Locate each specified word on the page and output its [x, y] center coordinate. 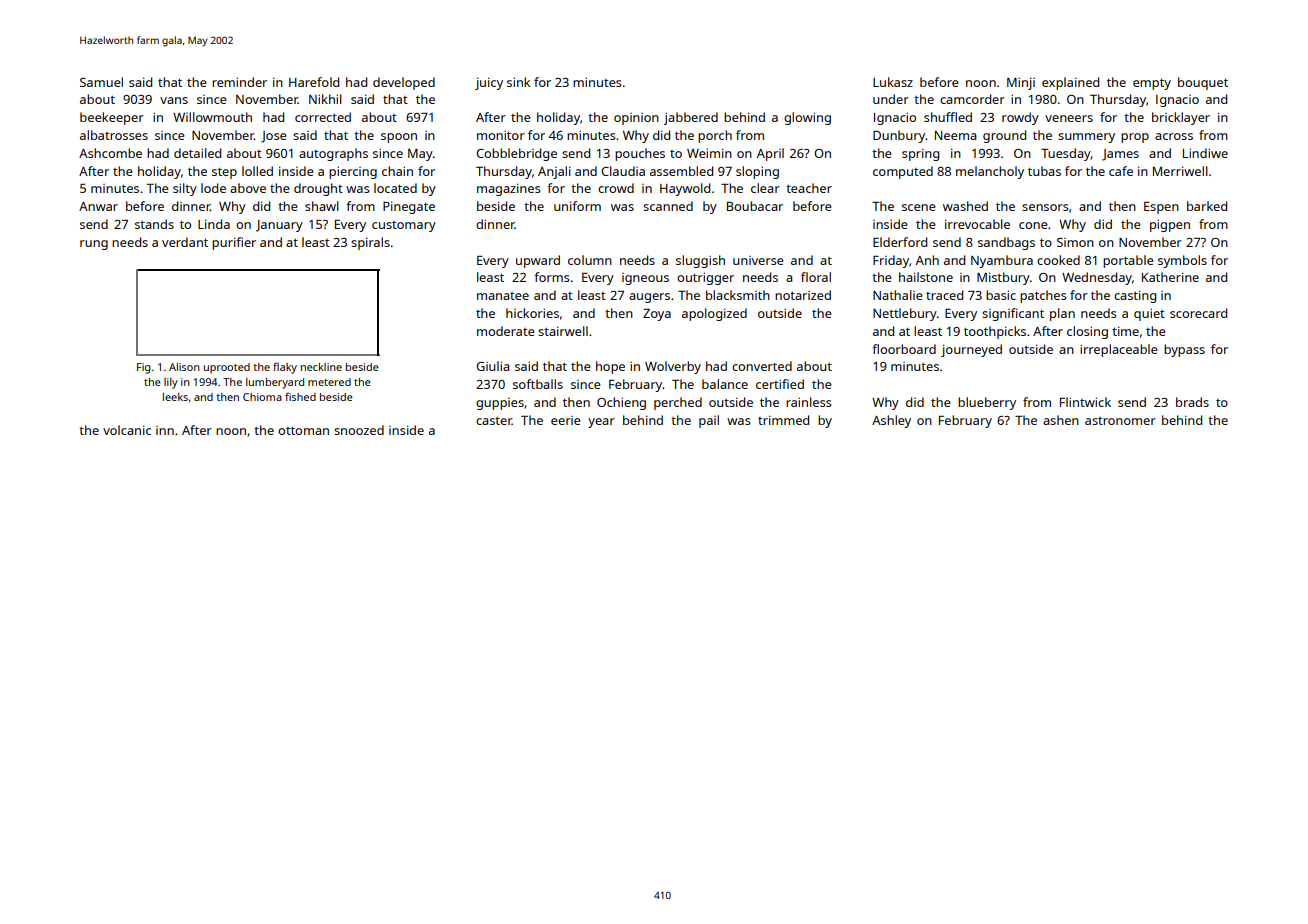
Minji [1021, 83]
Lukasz [893, 82]
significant [1013, 314]
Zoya [657, 315]
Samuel [101, 82]
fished [300, 396]
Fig [143, 368]
